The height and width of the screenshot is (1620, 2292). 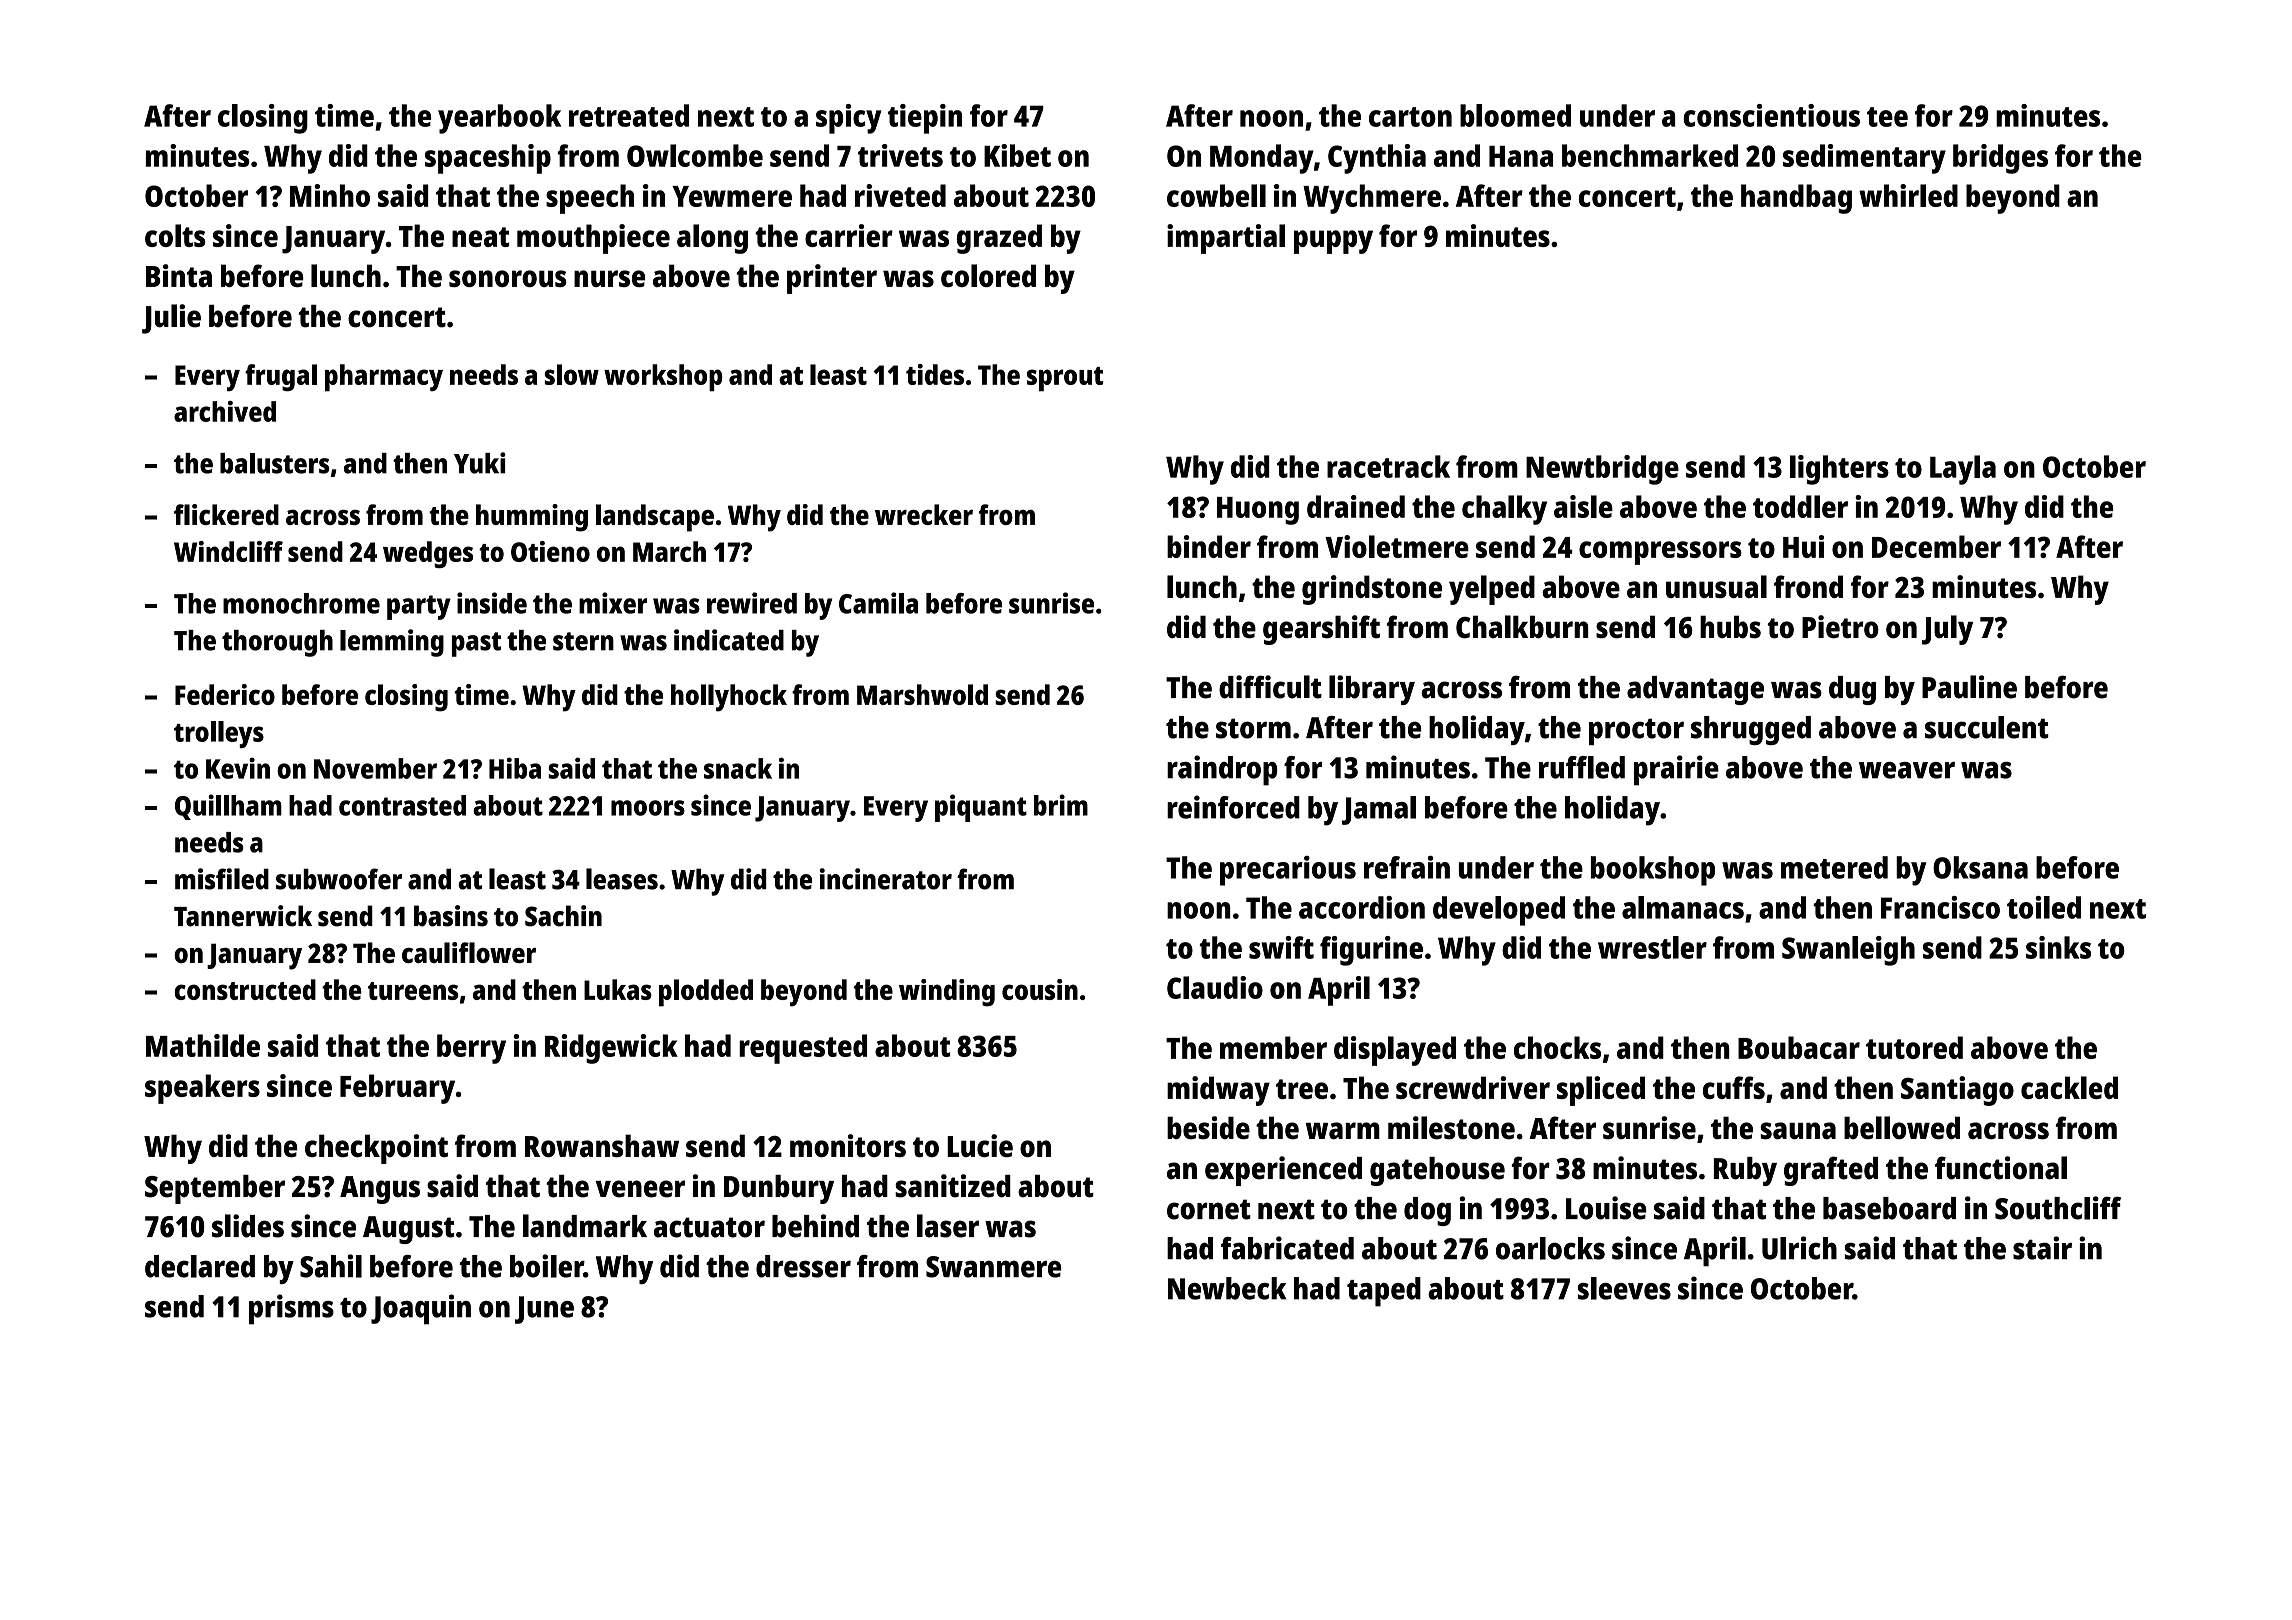 What do you see at coordinates (1887, 117) in the screenshot?
I see `tee` at bounding box center [1887, 117].
